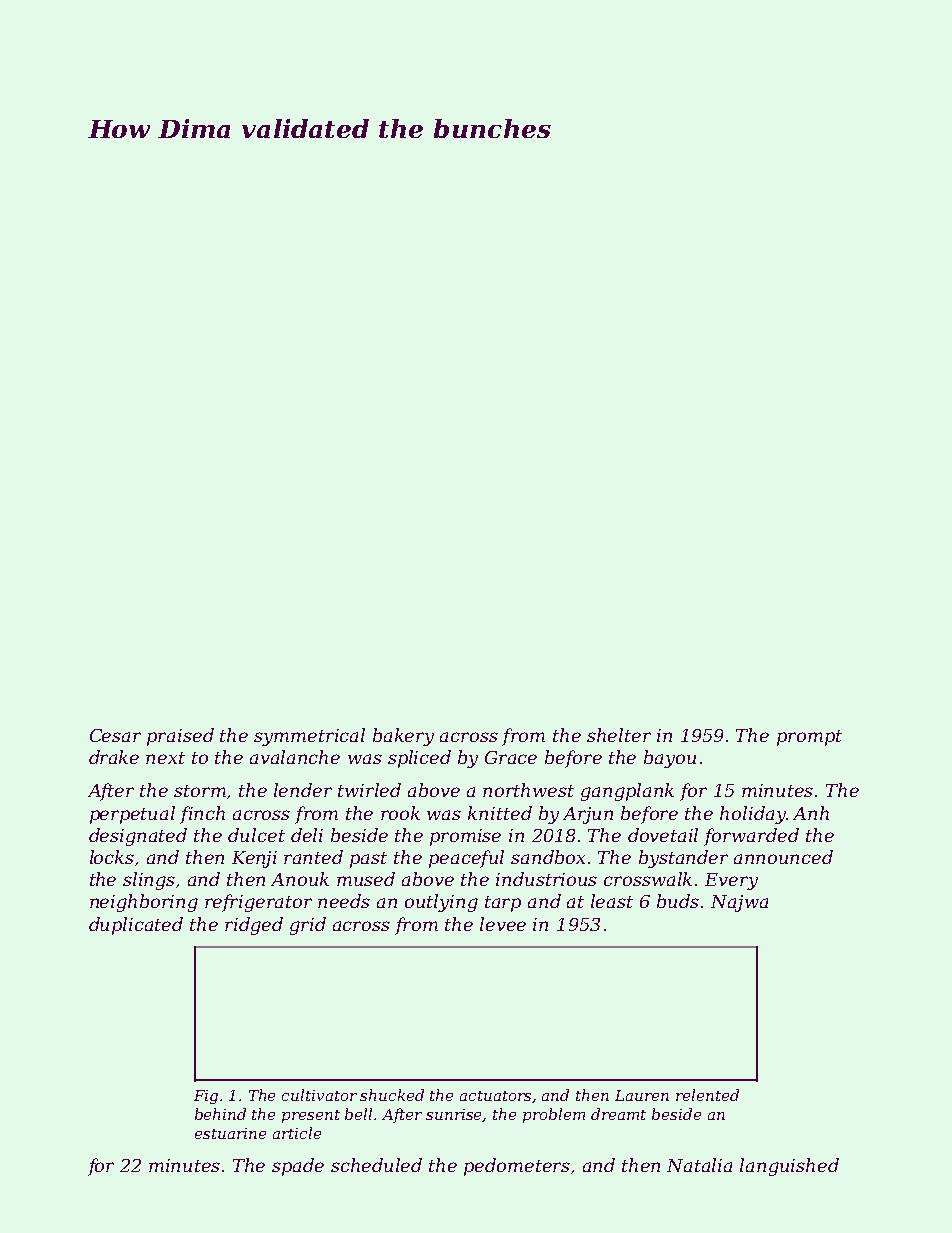 The image size is (952, 1233). What do you see at coordinates (403, 737) in the screenshot?
I see `bakery` at bounding box center [403, 737].
